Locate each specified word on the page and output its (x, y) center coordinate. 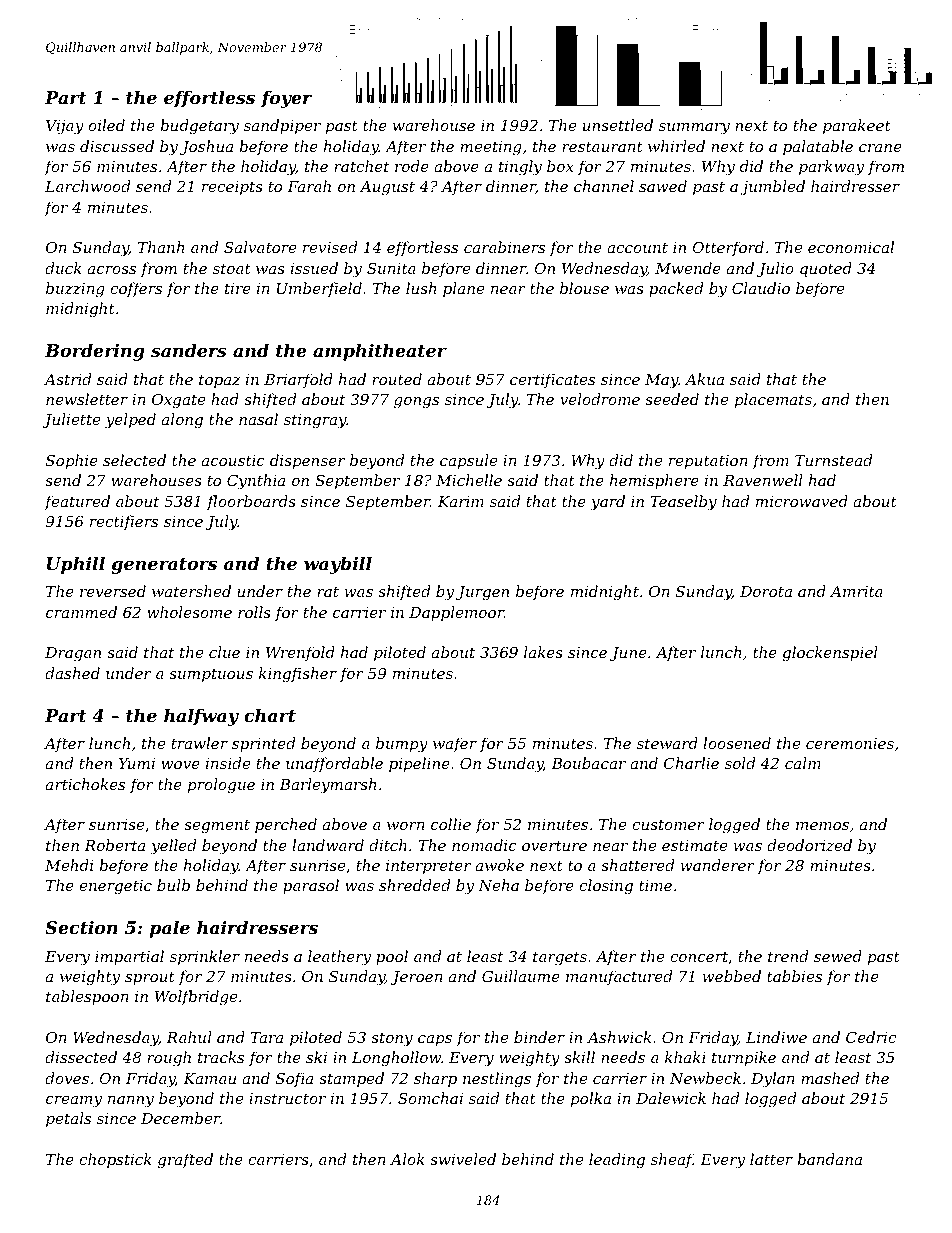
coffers (136, 289)
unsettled (618, 125)
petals (68, 1119)
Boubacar (588, 763)
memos (822, 826)
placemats (773, 400)
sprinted (263, 744)
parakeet (857, 126)
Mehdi (69, 865)
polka (591, 1099)
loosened (737, 743)
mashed (830, 1078)
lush (421, 288)
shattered (637, 865)
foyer (286, 99)
